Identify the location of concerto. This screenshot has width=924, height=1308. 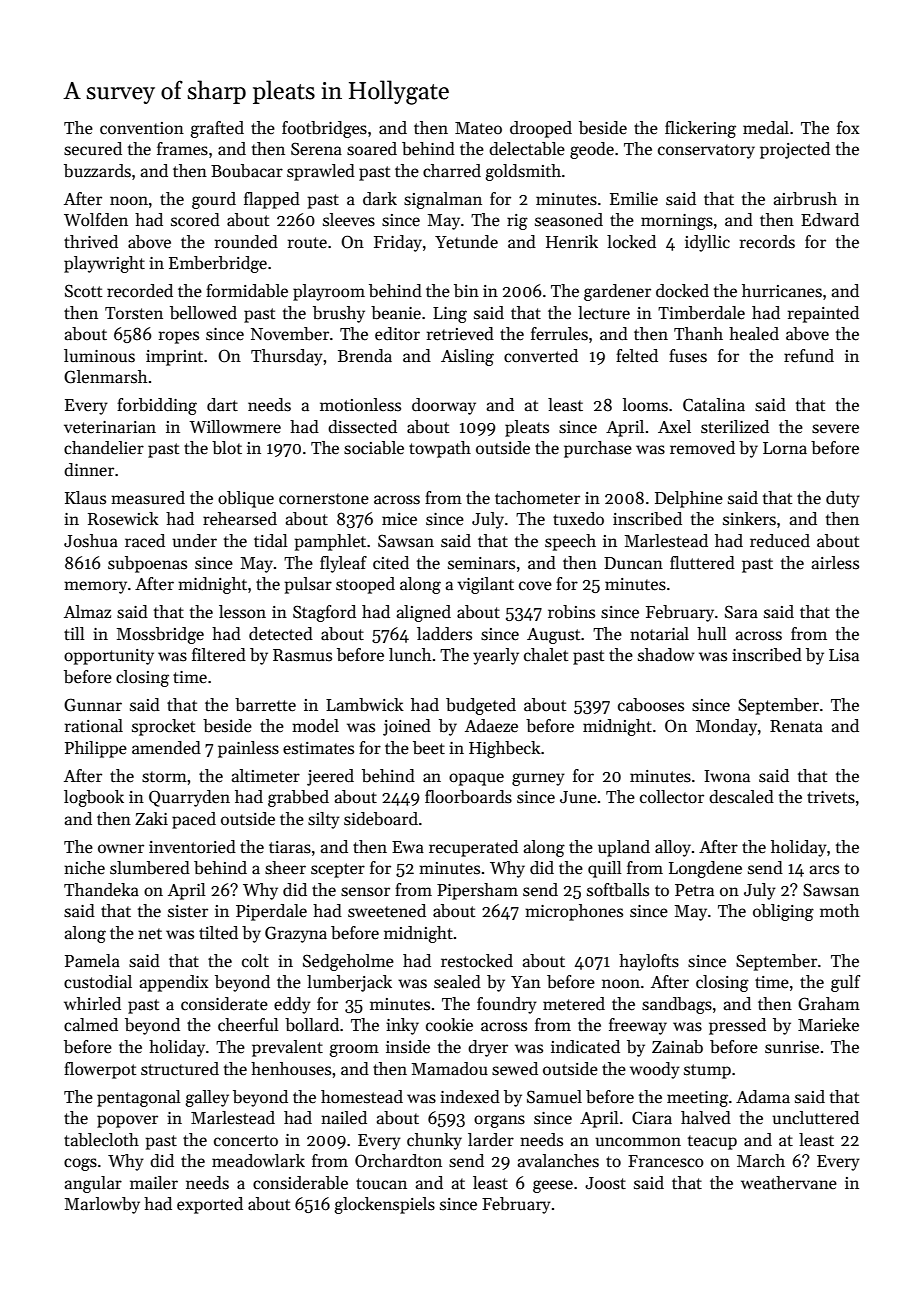
(246, 1141).
